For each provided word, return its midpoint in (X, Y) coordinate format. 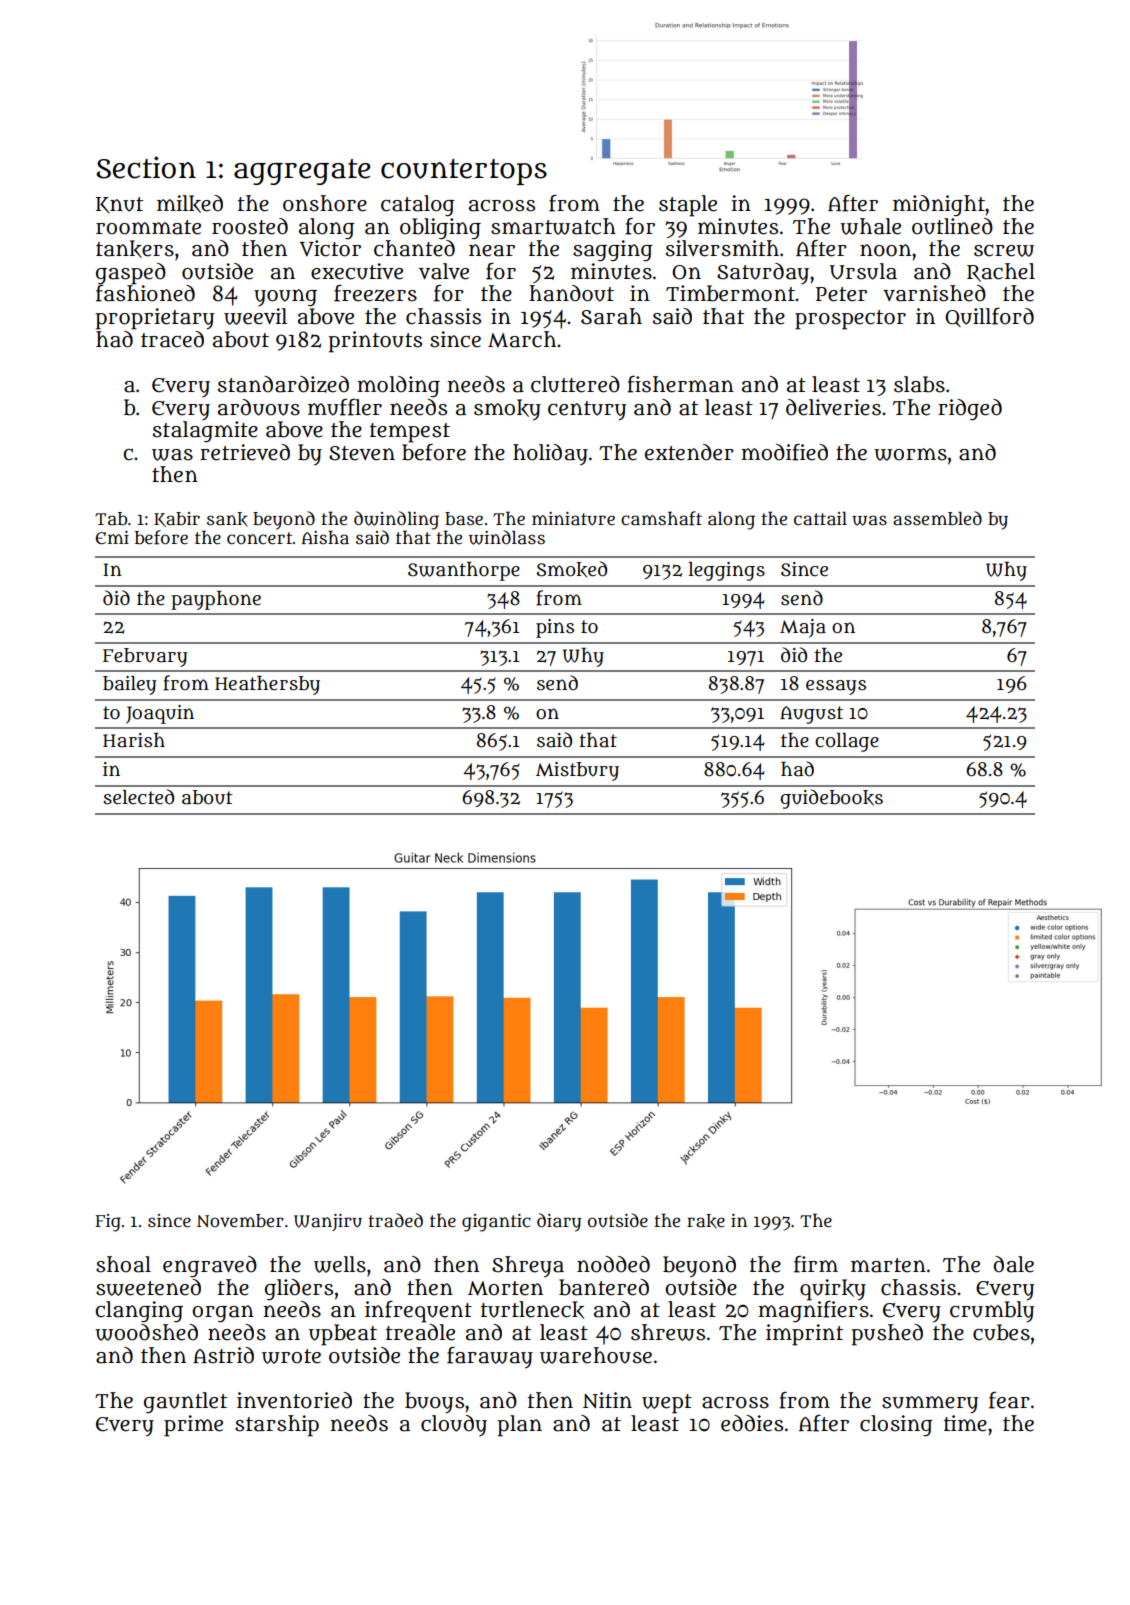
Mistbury (577, 771)
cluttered (575, 384)
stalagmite (205, 431)
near (492, 250)
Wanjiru (328, 1222)
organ (223, 1313)
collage (847, 742)
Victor (330, 248)
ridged (970, 409)
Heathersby (267, 685)
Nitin (607, 1400)
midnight (939, 205)
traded (395, 1220)
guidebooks (831, 799)
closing (896, 1425)
